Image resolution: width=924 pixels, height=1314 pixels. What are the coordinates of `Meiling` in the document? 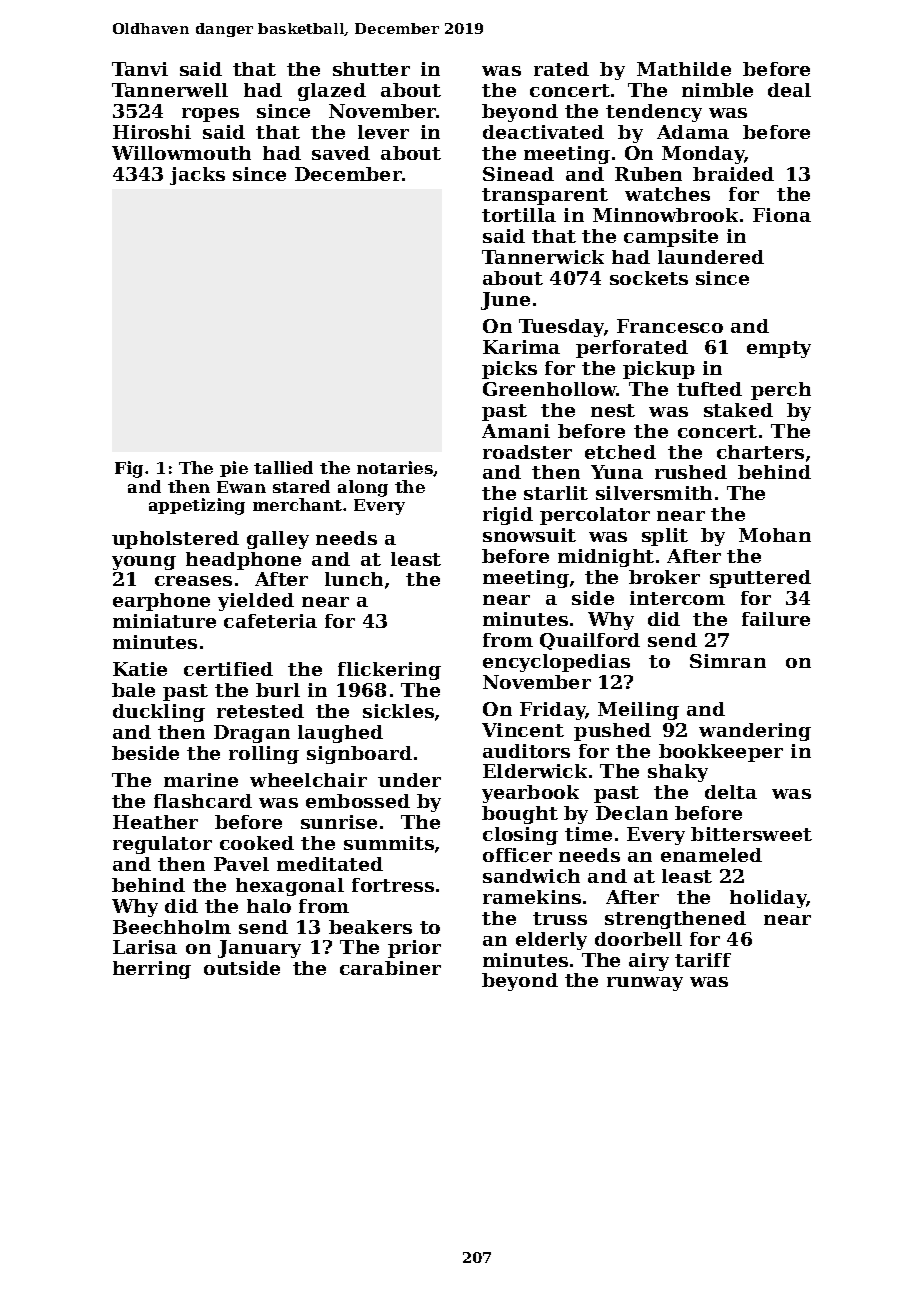 It's located at (638, 711).
